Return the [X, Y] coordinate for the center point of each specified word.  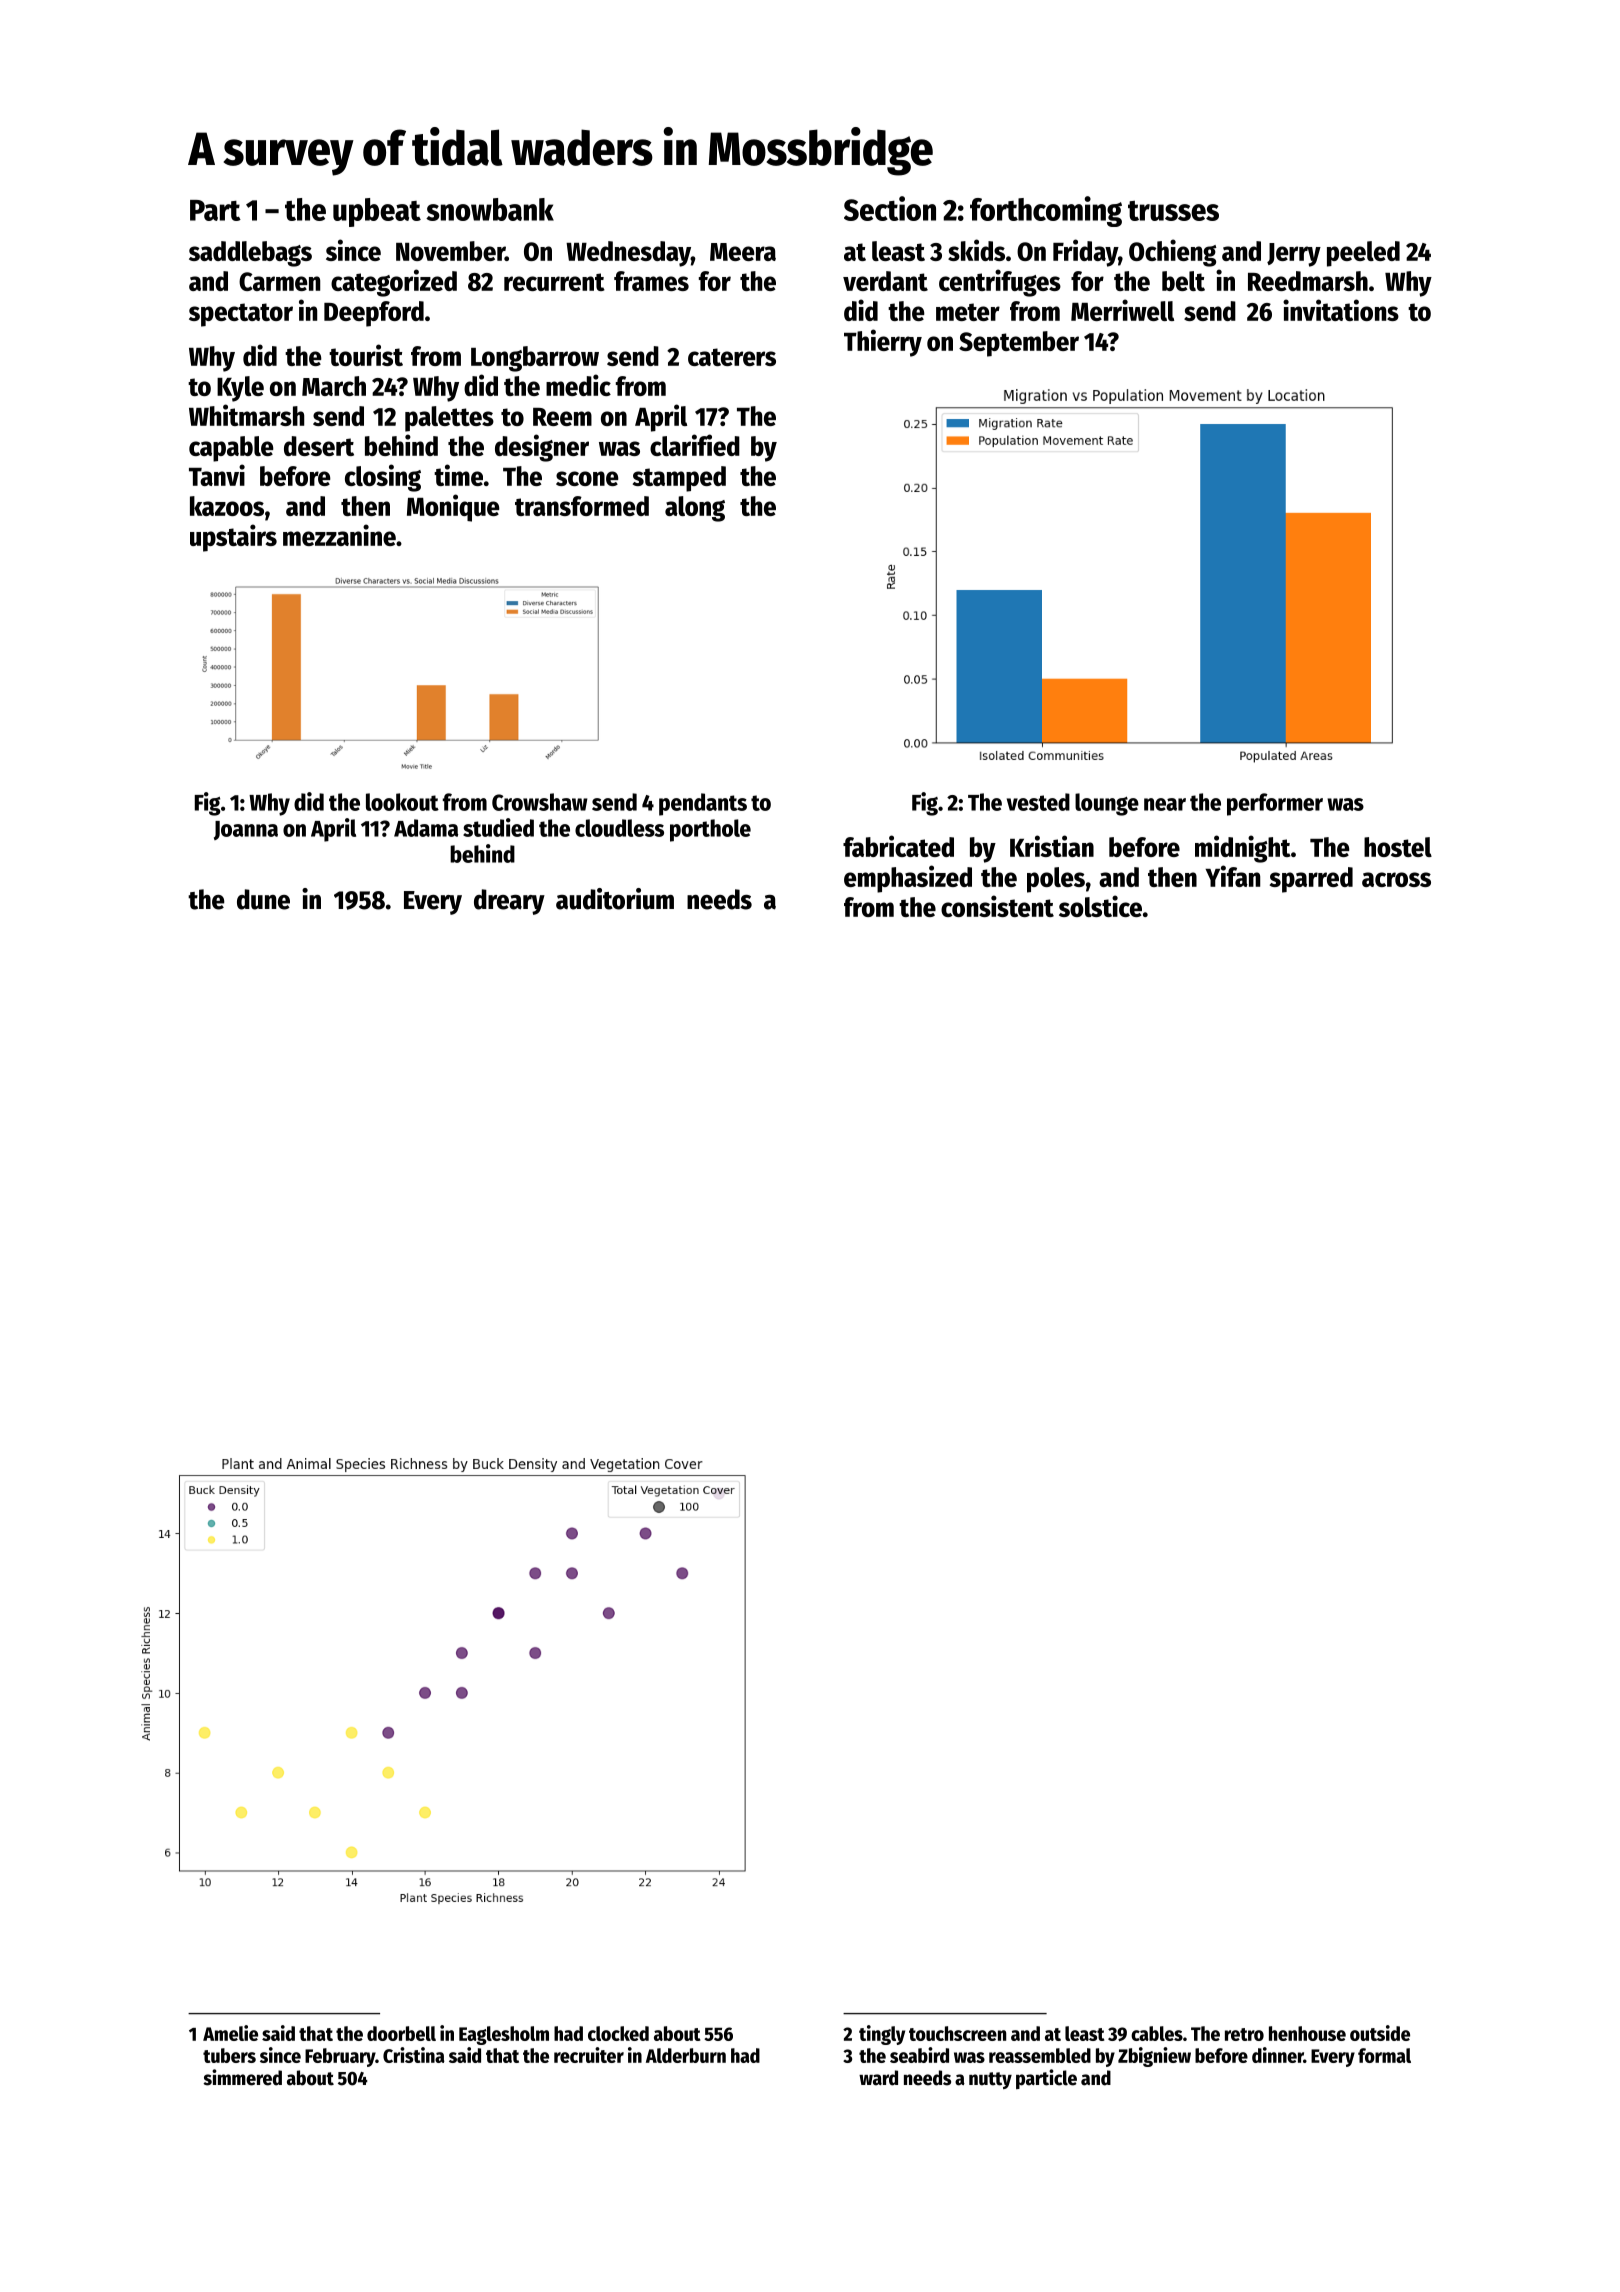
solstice [1100, 906]
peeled [1363, 254]
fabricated [898, 846]
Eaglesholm [504, 2035]
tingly [882, 2035]
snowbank [490, 209]
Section [890, 208]
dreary [509, 902]
